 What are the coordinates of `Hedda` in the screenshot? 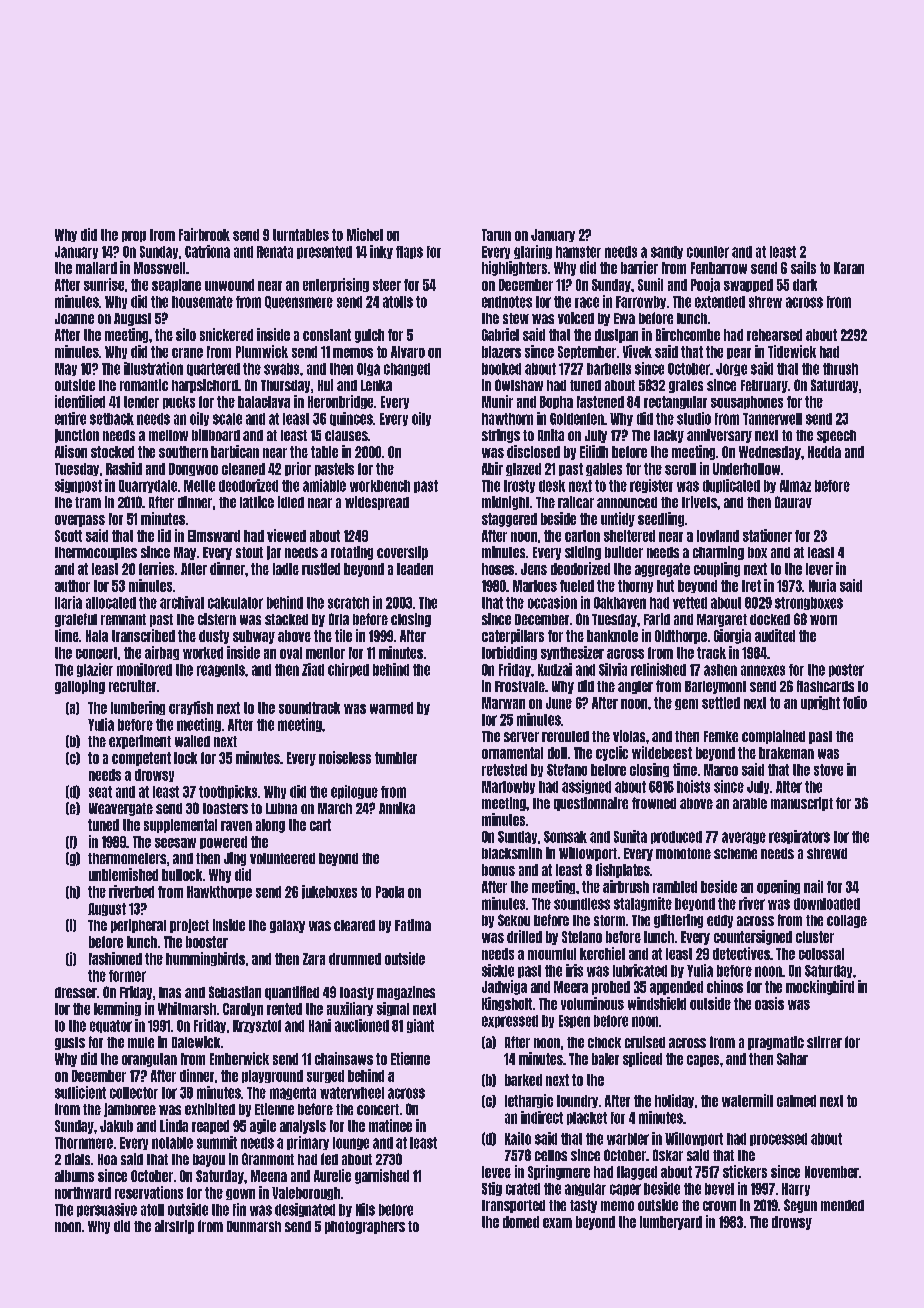 It's located at (824, 452).
